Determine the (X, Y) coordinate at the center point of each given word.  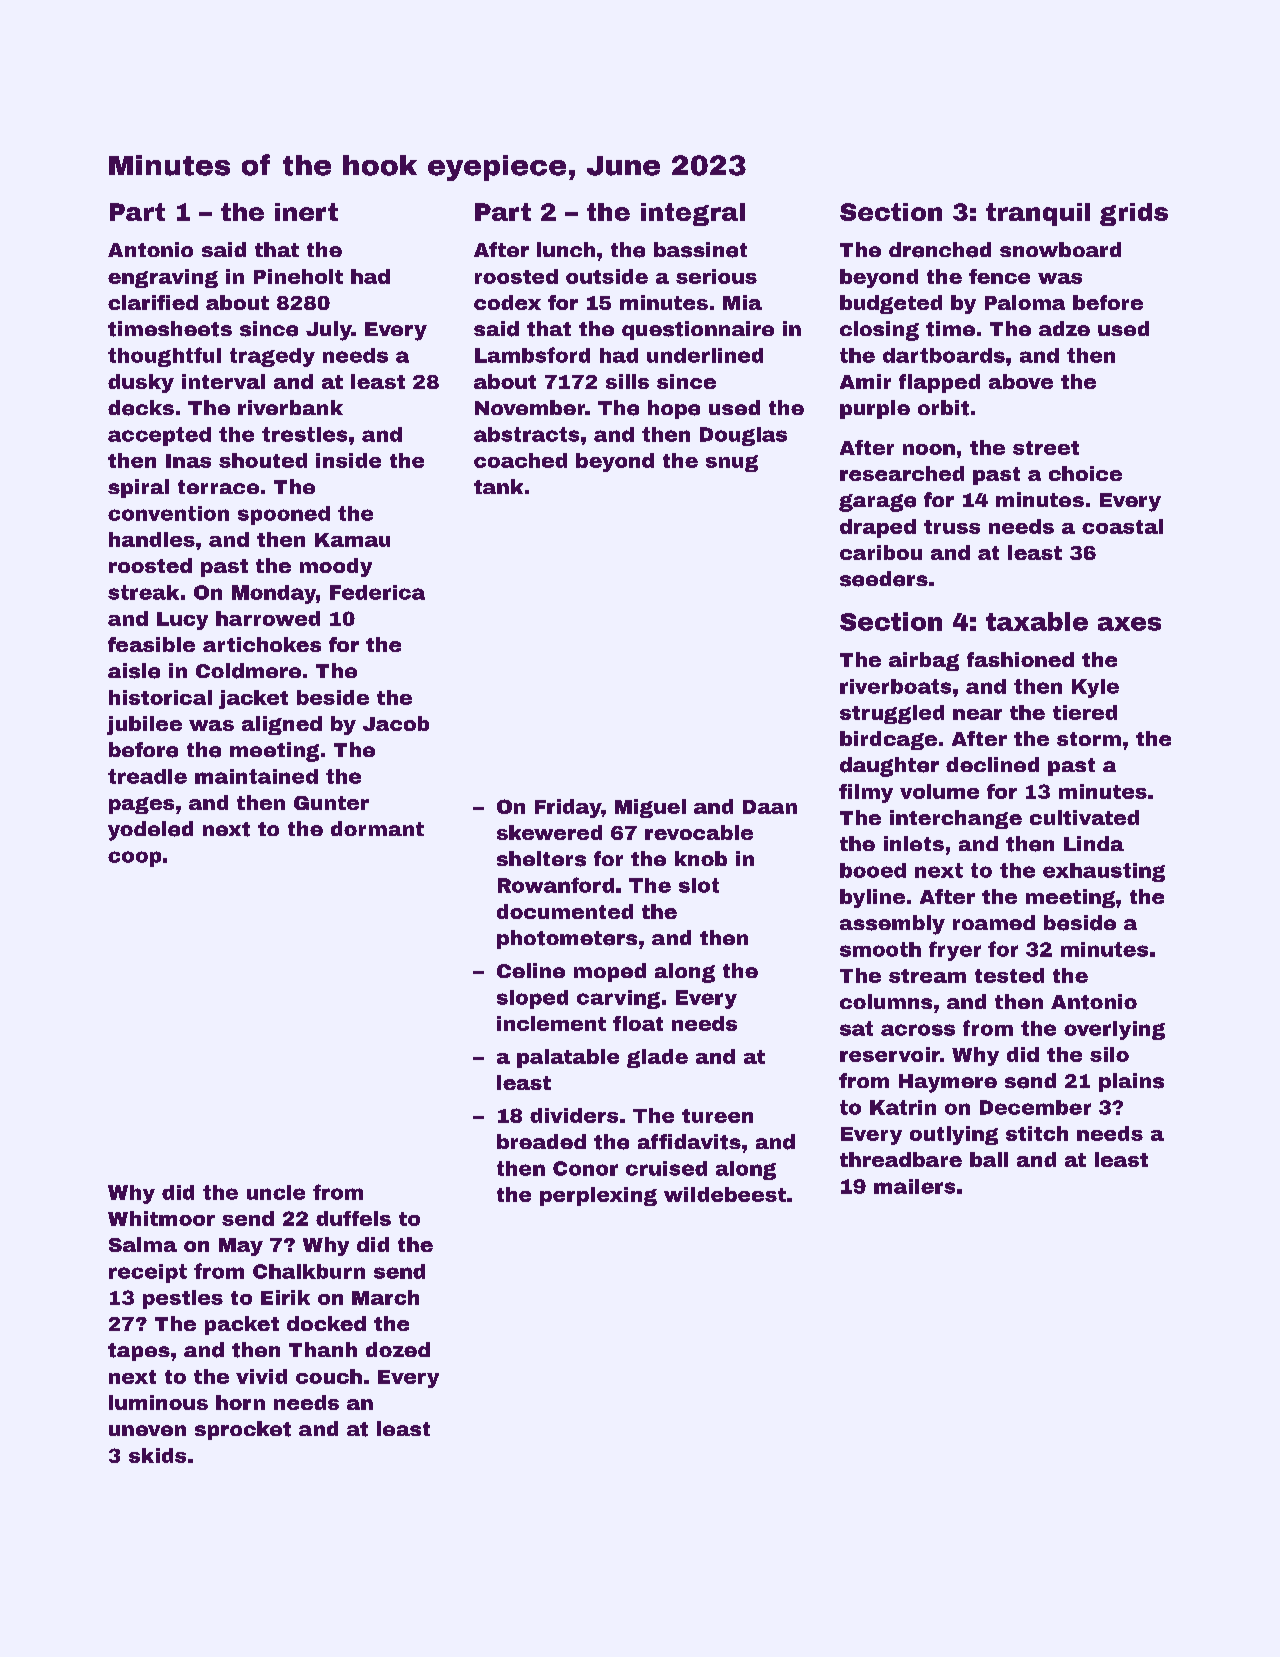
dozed (398, 1349)
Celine (531, 970)
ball (989, 1159)
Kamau (352, 540)
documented (565, 911)
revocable (699, 832)
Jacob (396, 723)
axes (1129, 624)
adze (1064, 328)
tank (498, 486)
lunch (566, 249)
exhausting (1104, 872)
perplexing (598, 1196)
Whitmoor (161, 1218)
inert (306, 212)
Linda (1094, 843)
